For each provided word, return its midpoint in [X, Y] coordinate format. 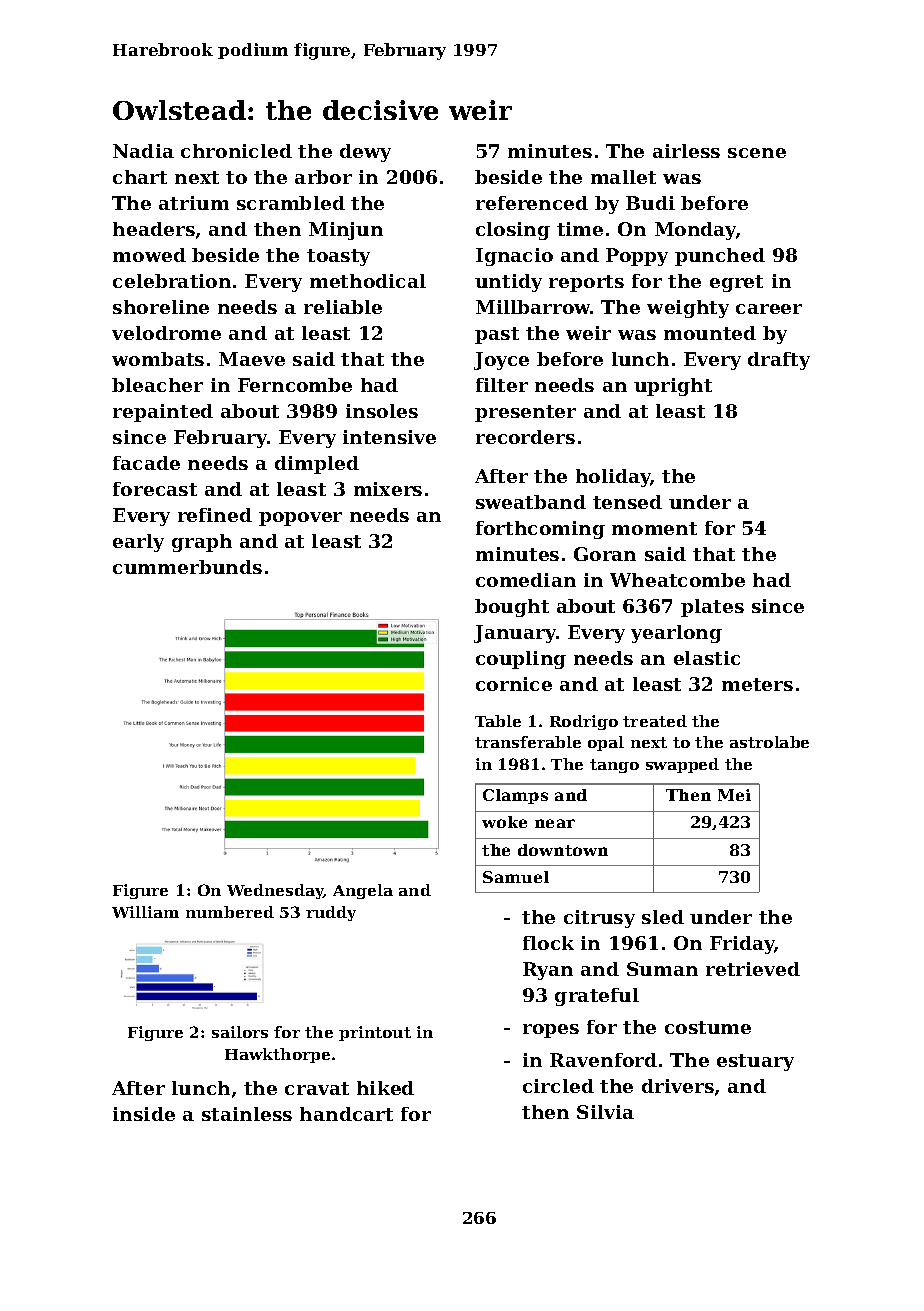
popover [300, 519]
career [769, 309]
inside [144, 1114]
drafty [779, 361]
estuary [755, 1062]
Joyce [501, 361]
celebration [172, 281]
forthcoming [540, 530]
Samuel [516, 877]
